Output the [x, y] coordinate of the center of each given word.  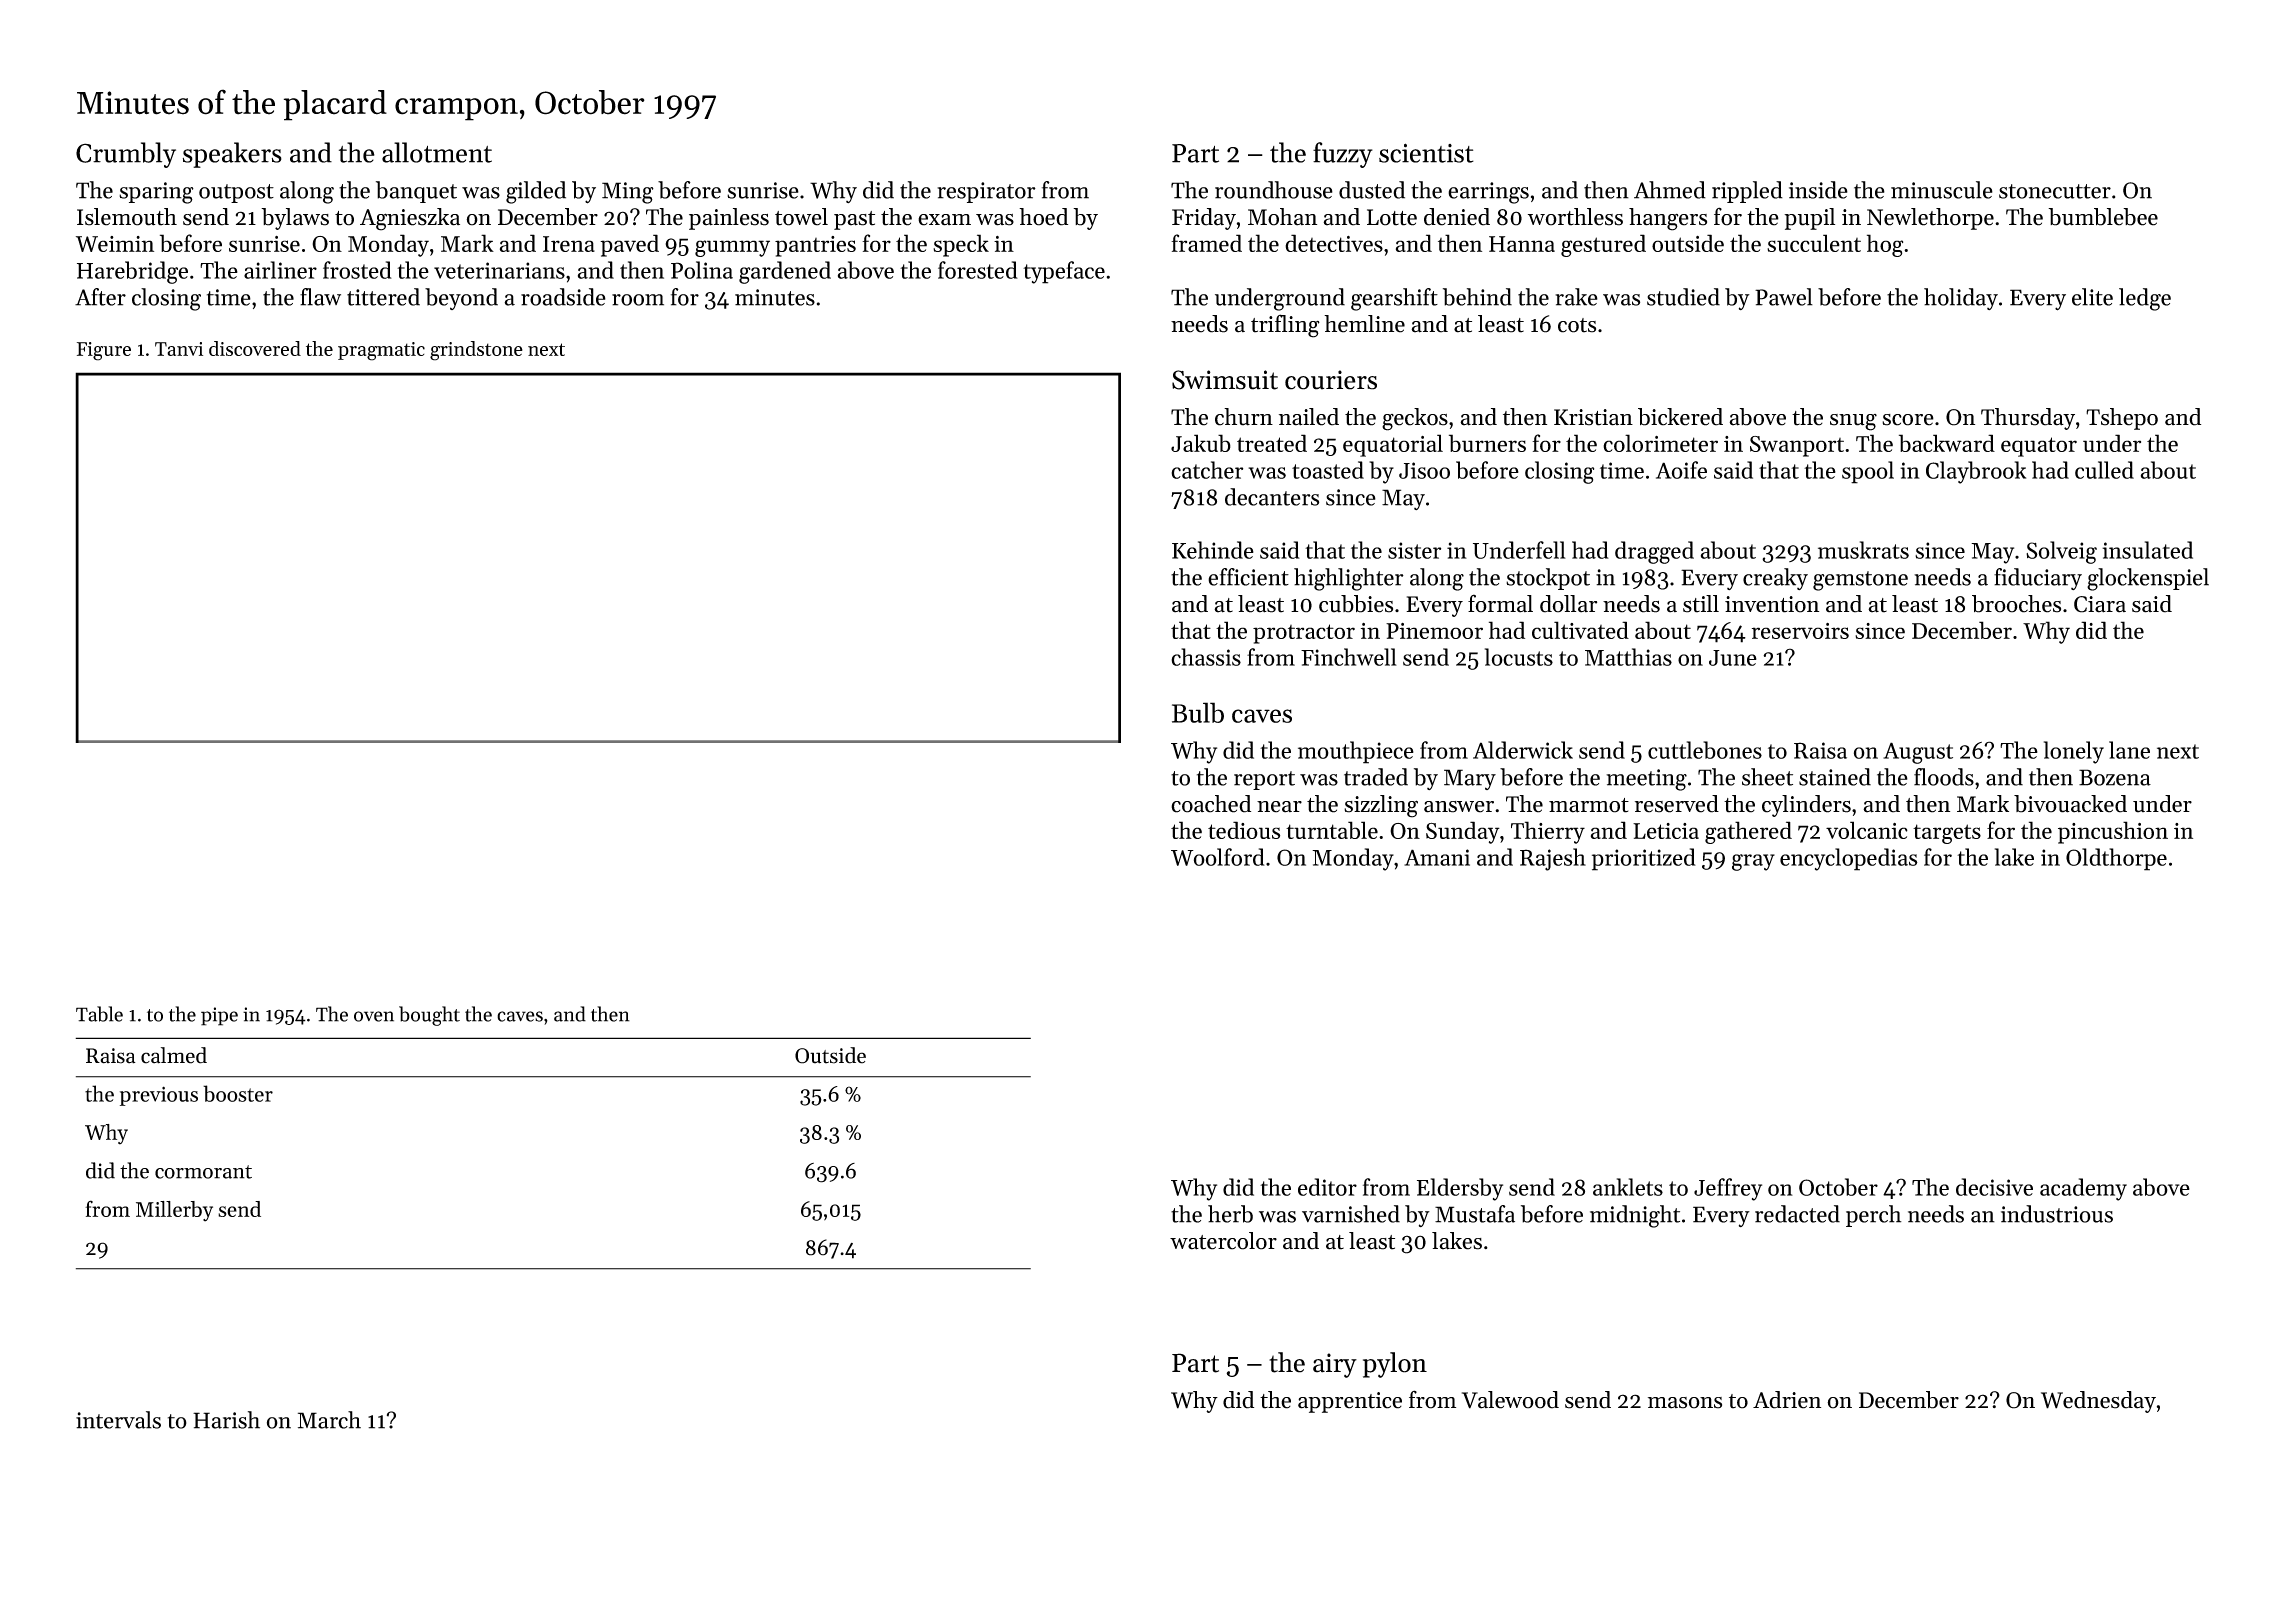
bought [429, 1016]
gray [1753, 862]
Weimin [115, 244]
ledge [2145, 299]
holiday [1961, 299]
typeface [1064, 272]
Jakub [1201, 443]
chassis [1206, 657]
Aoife [1681, 470]
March [329, 1420]
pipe [219, 1016]
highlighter [1349, 579]
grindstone [476, 351]
